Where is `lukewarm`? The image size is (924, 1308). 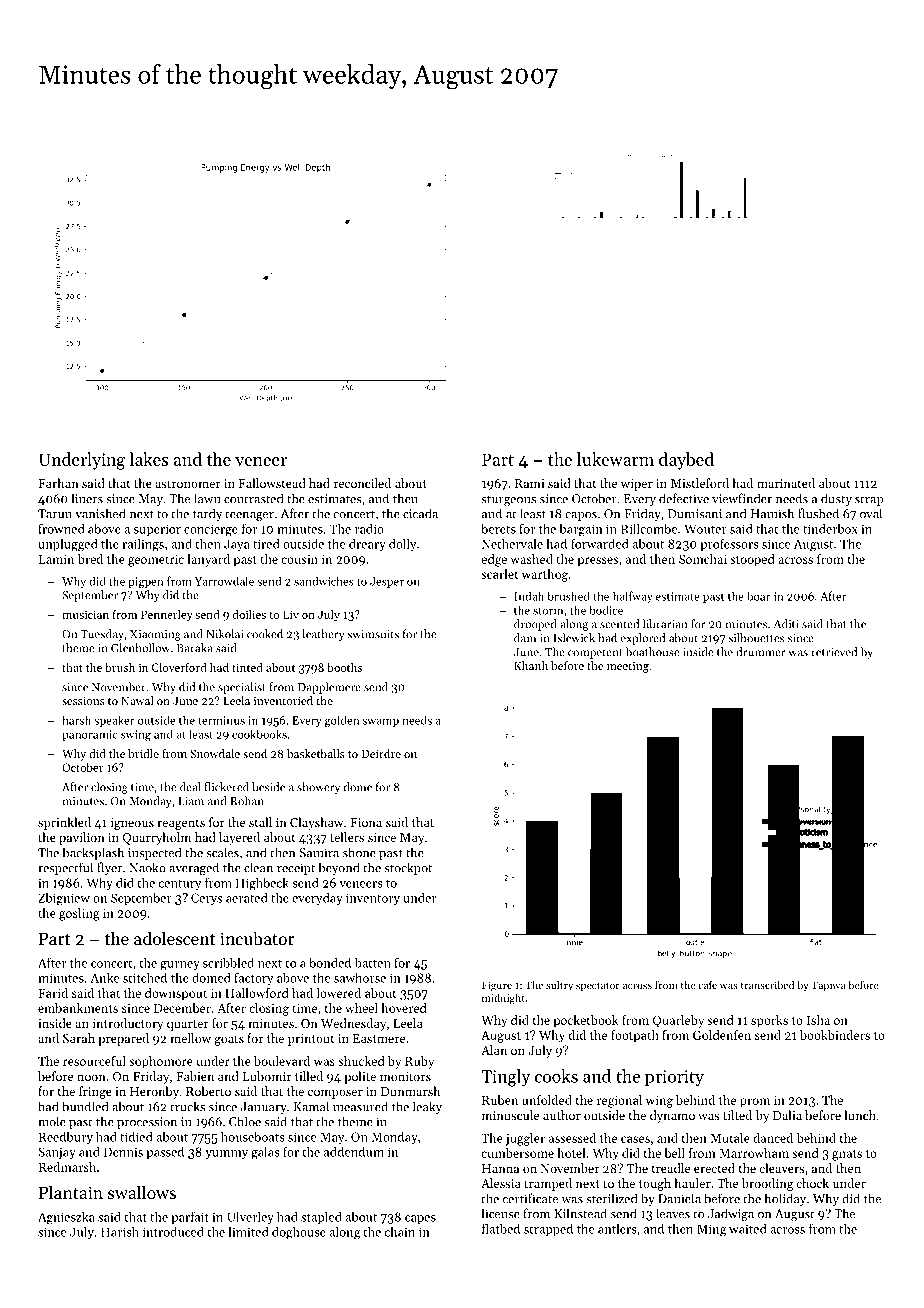 lukewarm is located at coordinates (615, 459).
